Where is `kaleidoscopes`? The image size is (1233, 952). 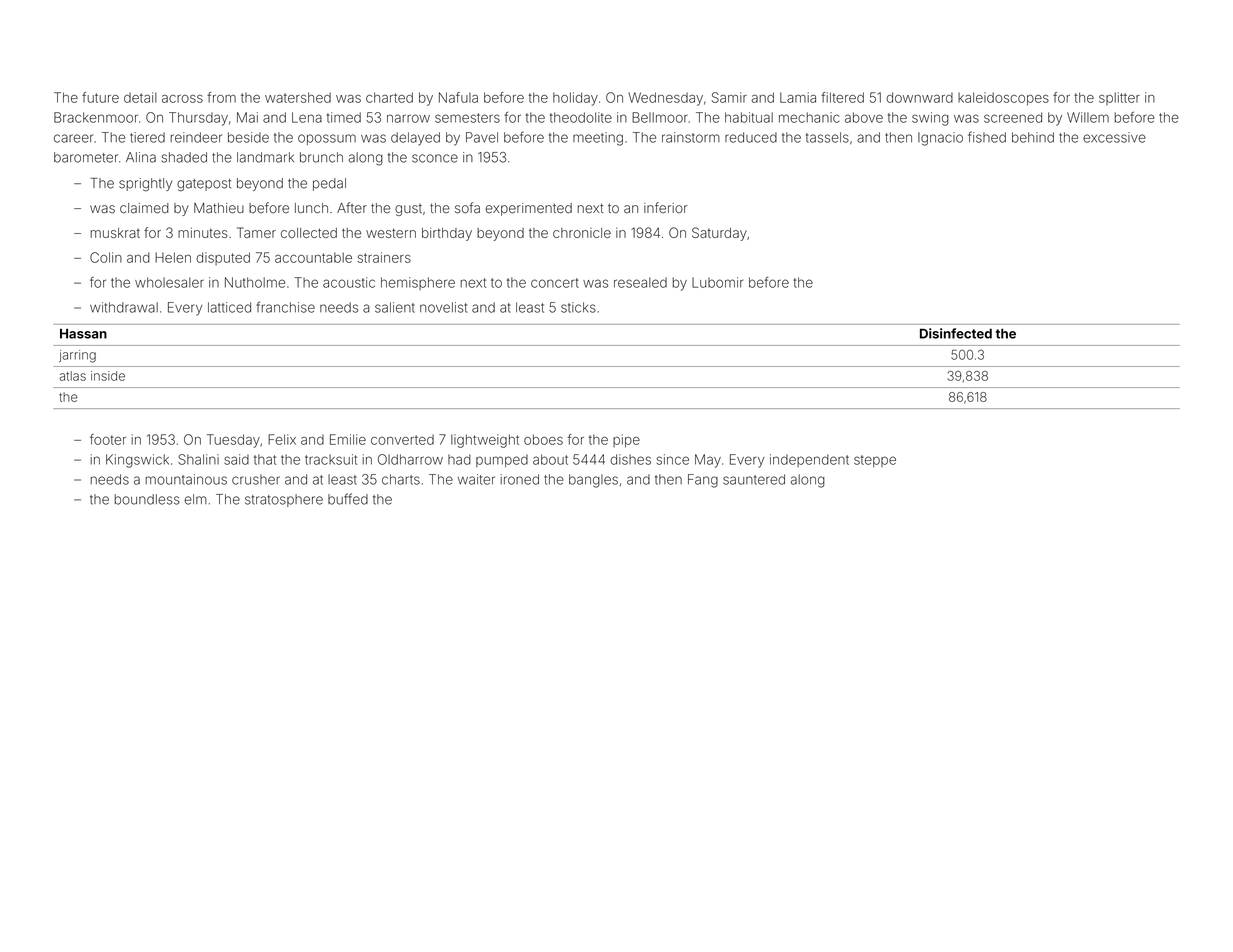 kaleidoscopes is located at coordinates (1003, 99).
